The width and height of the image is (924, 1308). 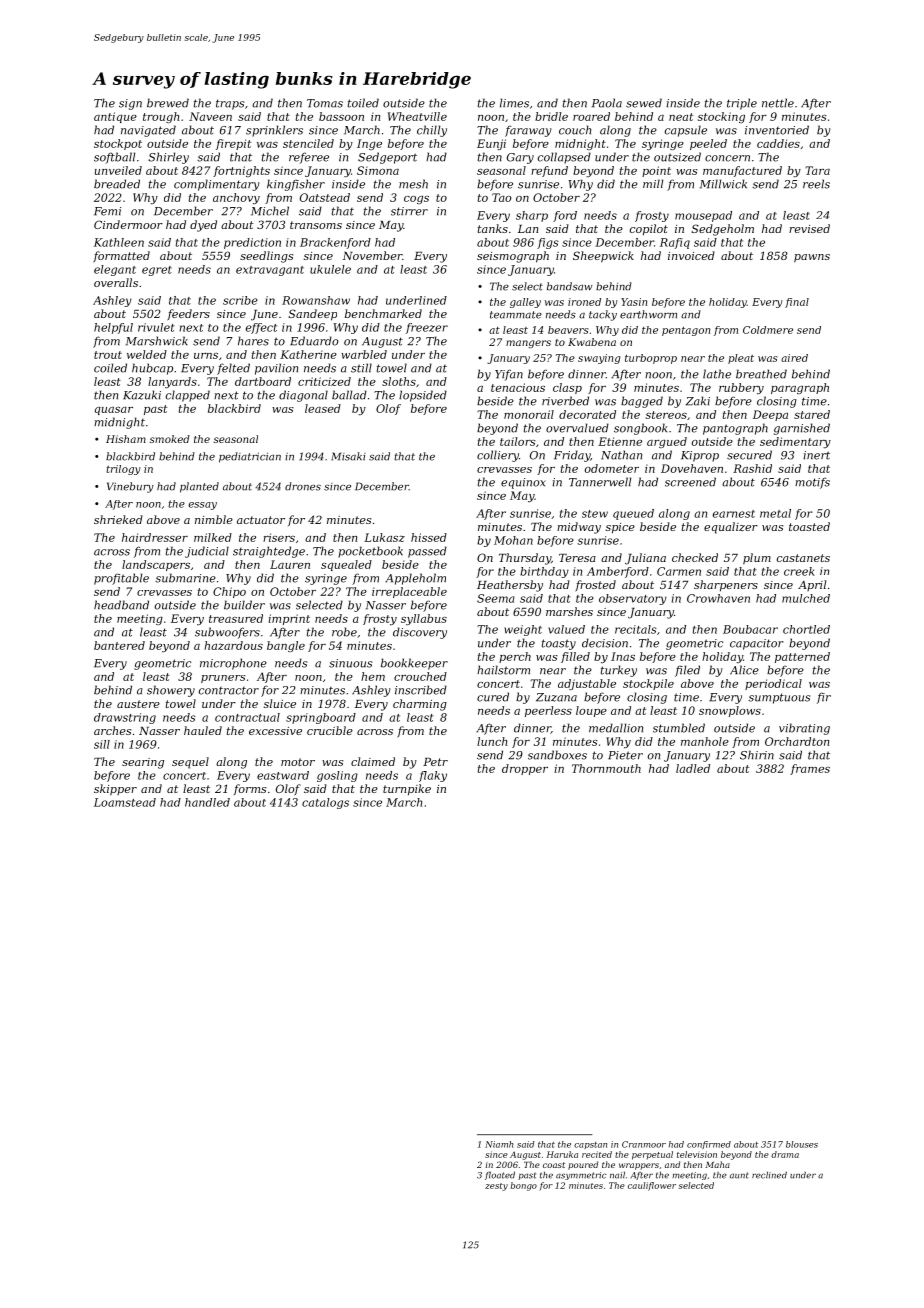 What do you see at coordinates (752, 468) in the image?
I see `Rashid` at bounding box center [752, 468].
